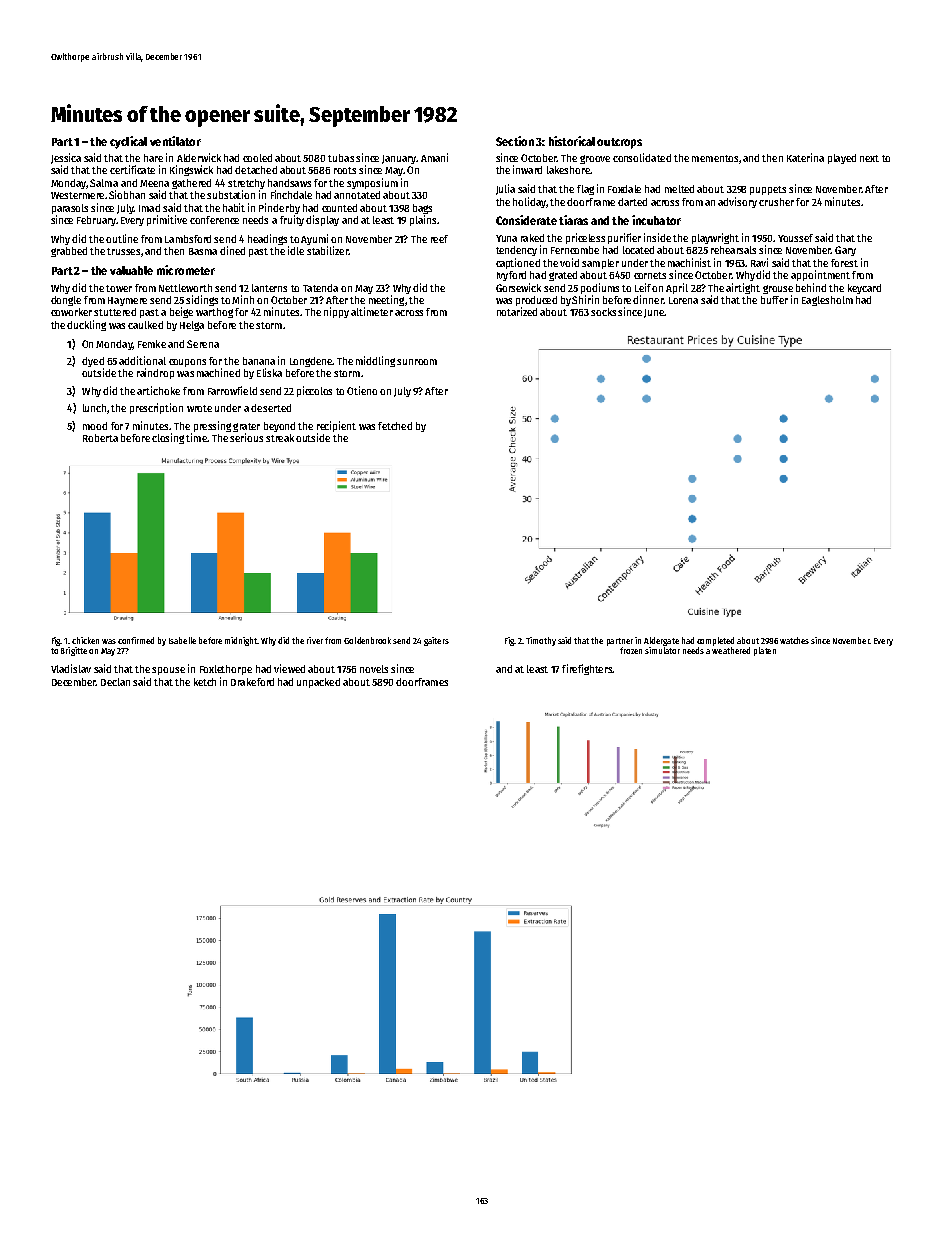  I want to click on gaiters, so click(436, 641).
